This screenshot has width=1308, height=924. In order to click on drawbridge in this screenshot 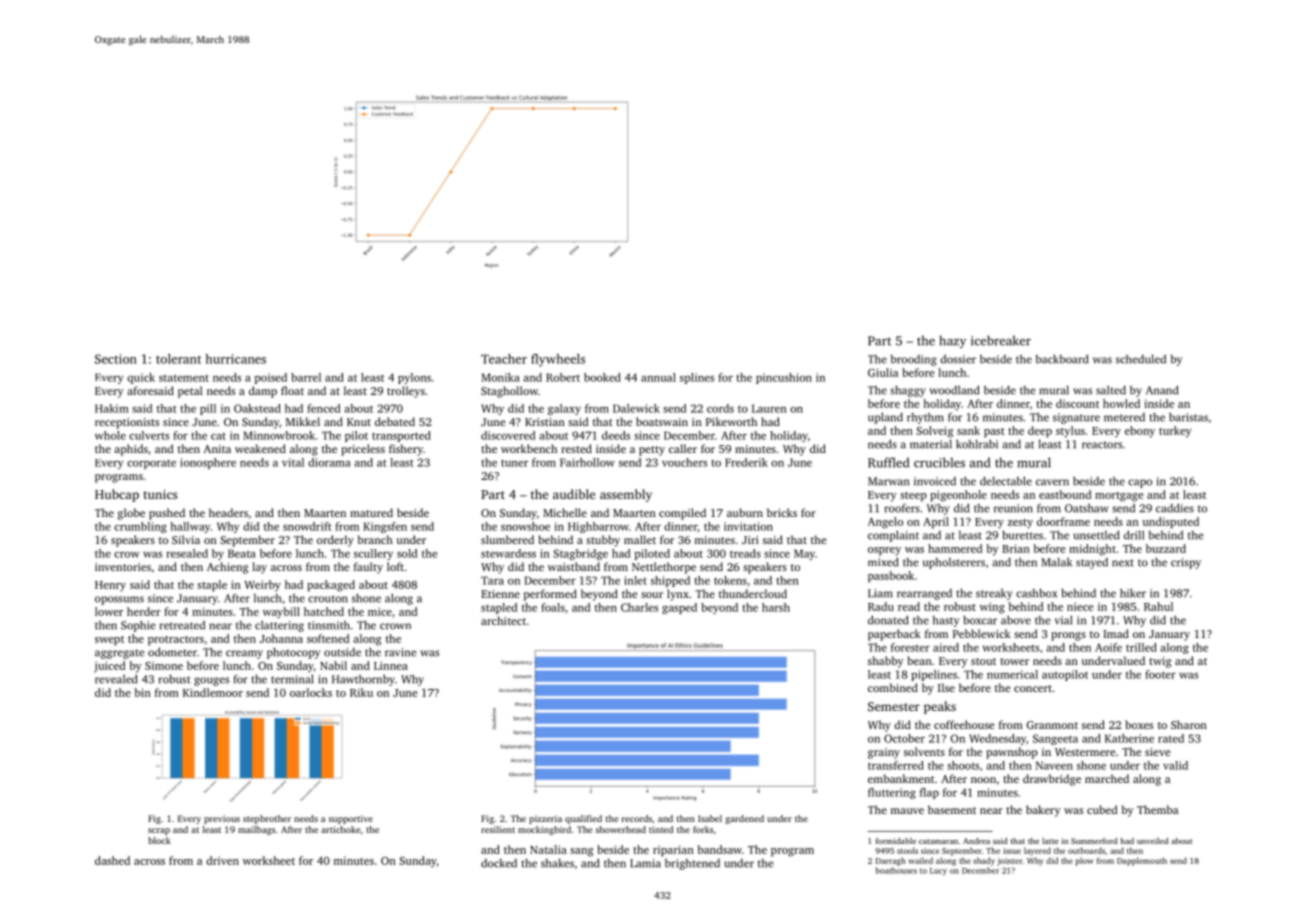, I will do `click(1052, 780)`.
